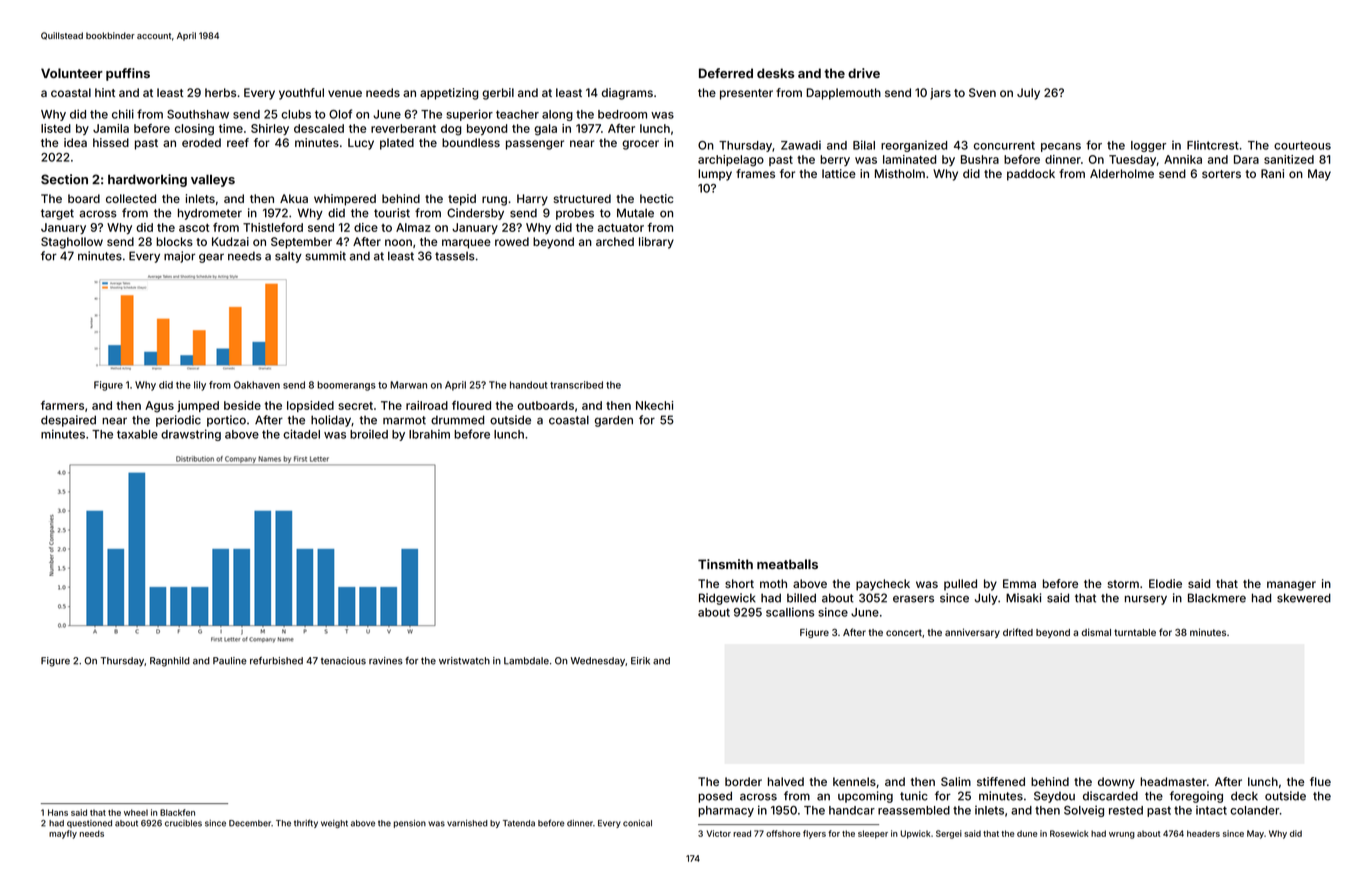 This image has width=1372, height=887. I want to click on garden, so click(614, 421).
